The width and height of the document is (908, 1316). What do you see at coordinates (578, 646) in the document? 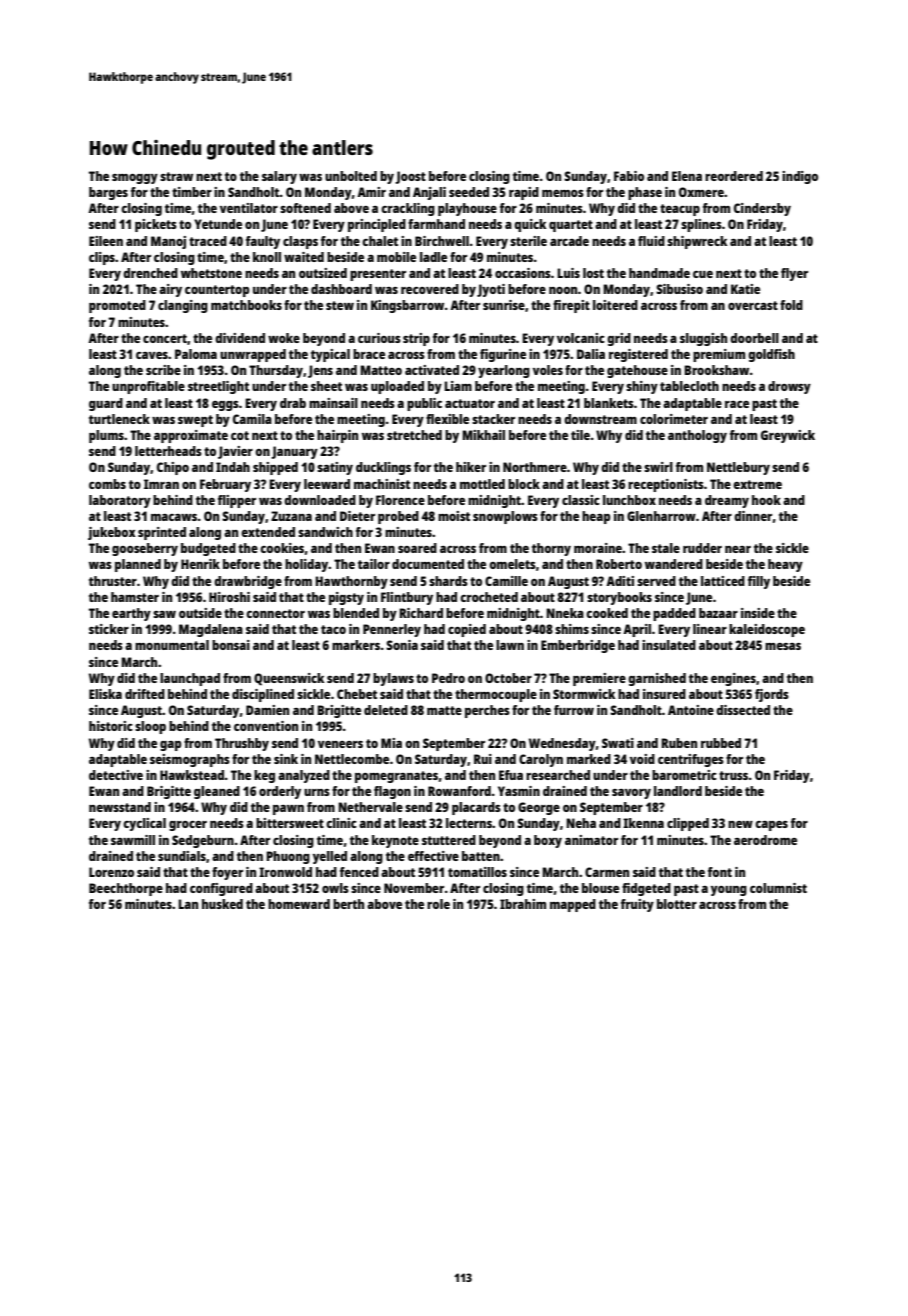
I see `Emberbridge` at bounding box center [578, 646].
